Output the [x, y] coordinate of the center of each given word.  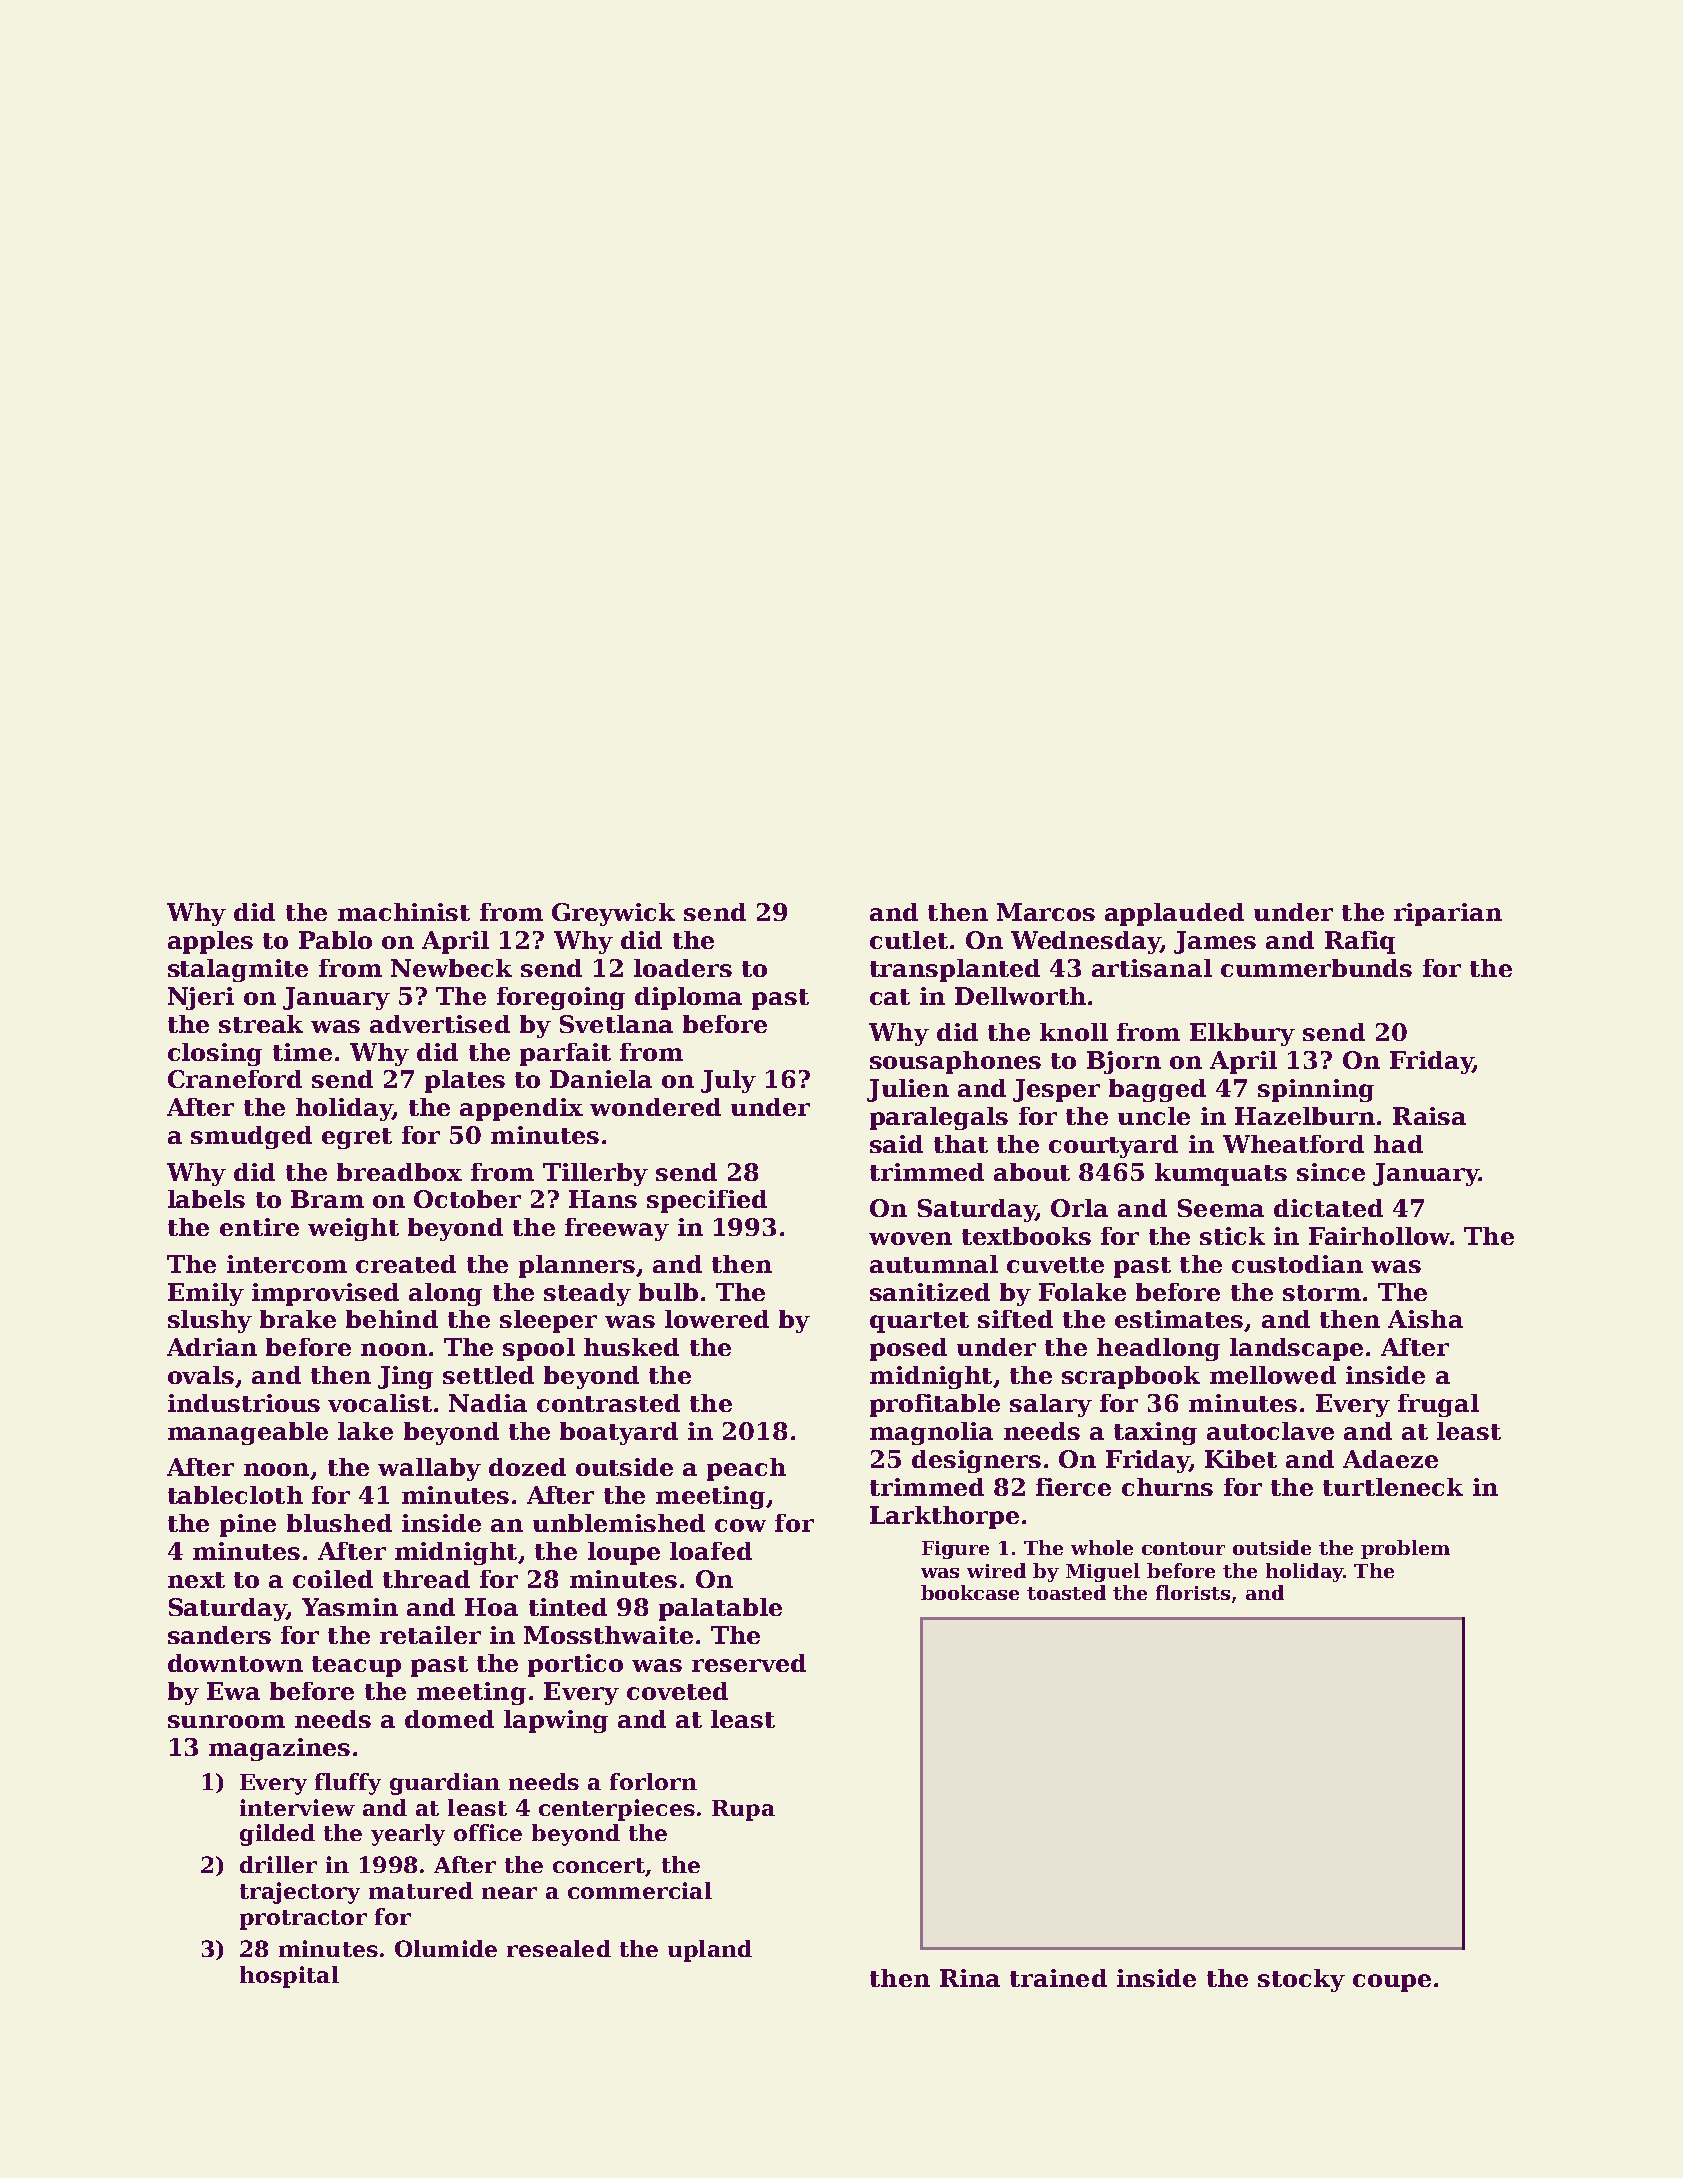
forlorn [653, 1781]
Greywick [613, 914]
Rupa [743, 1810]
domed [449, 1719]
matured [421, 1890]
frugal [1438, 1405]
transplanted [955, 970]
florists [1193, 1592]
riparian [1448, 914]
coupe [1392, 1983]
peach [746, 1469]
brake [298, 1319]
